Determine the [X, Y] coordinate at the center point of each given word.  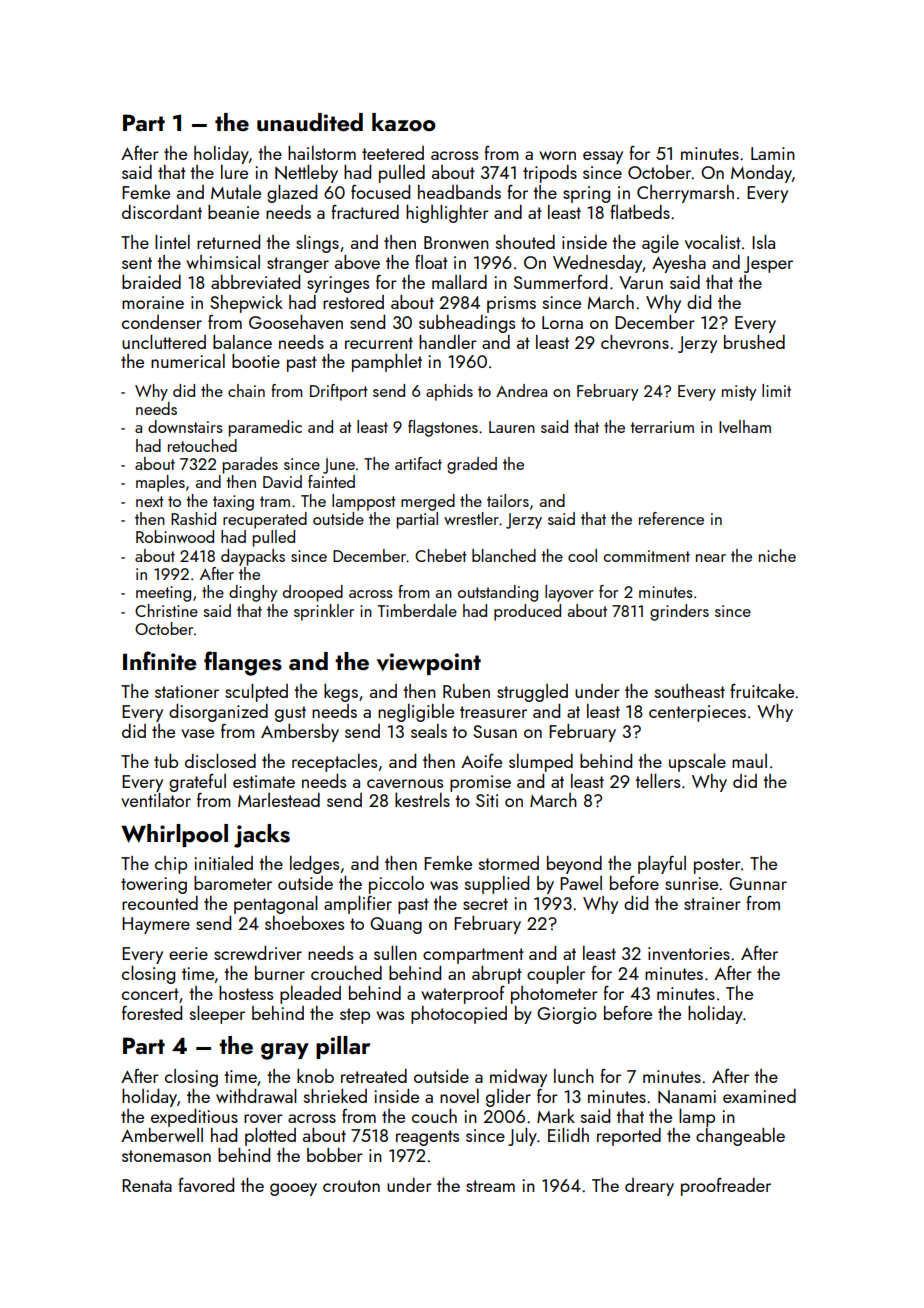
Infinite [159, 660]
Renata [147, 1185]
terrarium [662, 427]
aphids [449, 392]
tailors [508, 500]
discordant [162, 212]
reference [671, 518]
